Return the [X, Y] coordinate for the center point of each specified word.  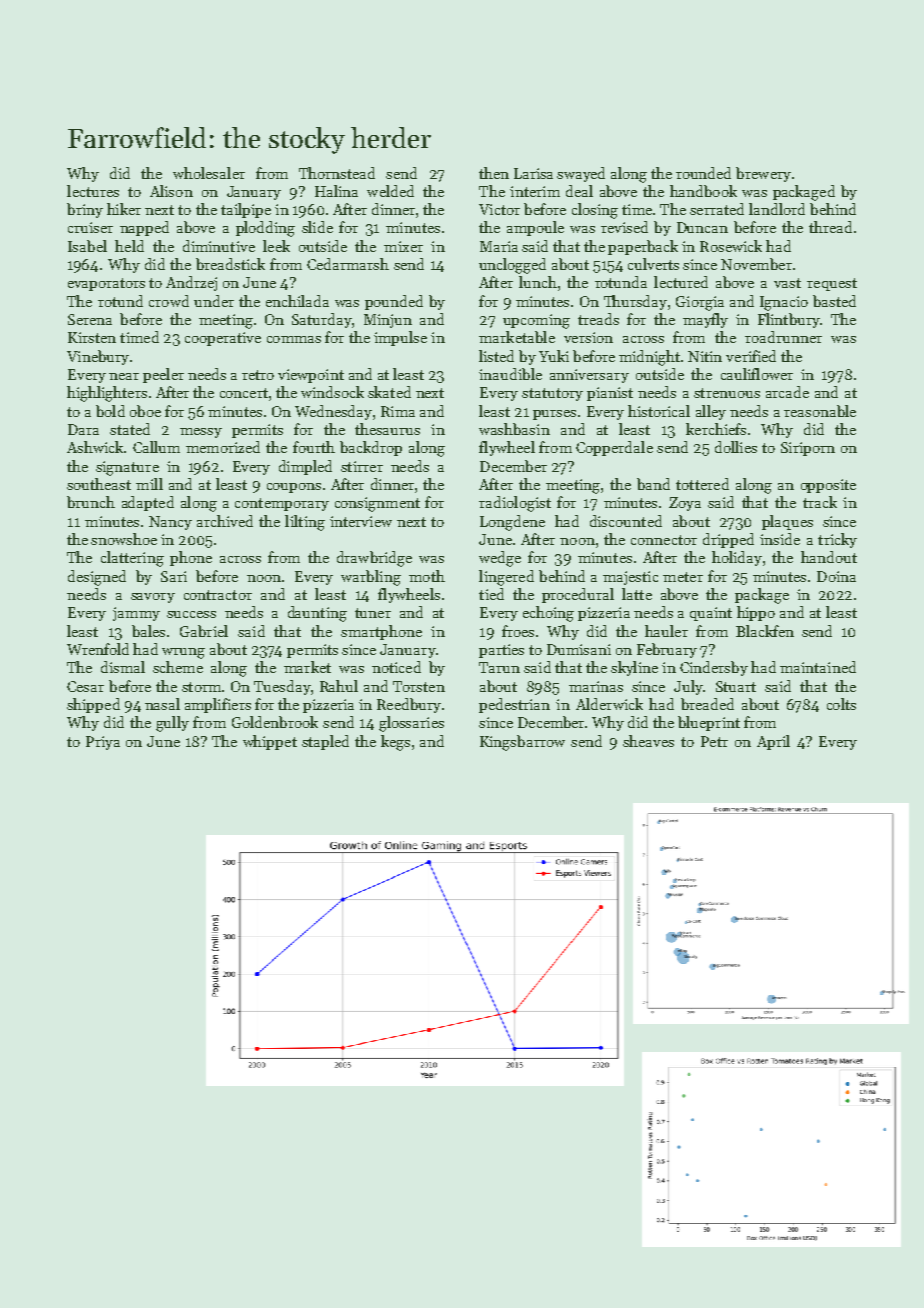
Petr [714, 741]
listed [496, 356]
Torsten [419, 686]
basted [834, 301]
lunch [538, 282]
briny [85, 210]
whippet [270, 742]
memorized [223, 447]
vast [787, 283]
